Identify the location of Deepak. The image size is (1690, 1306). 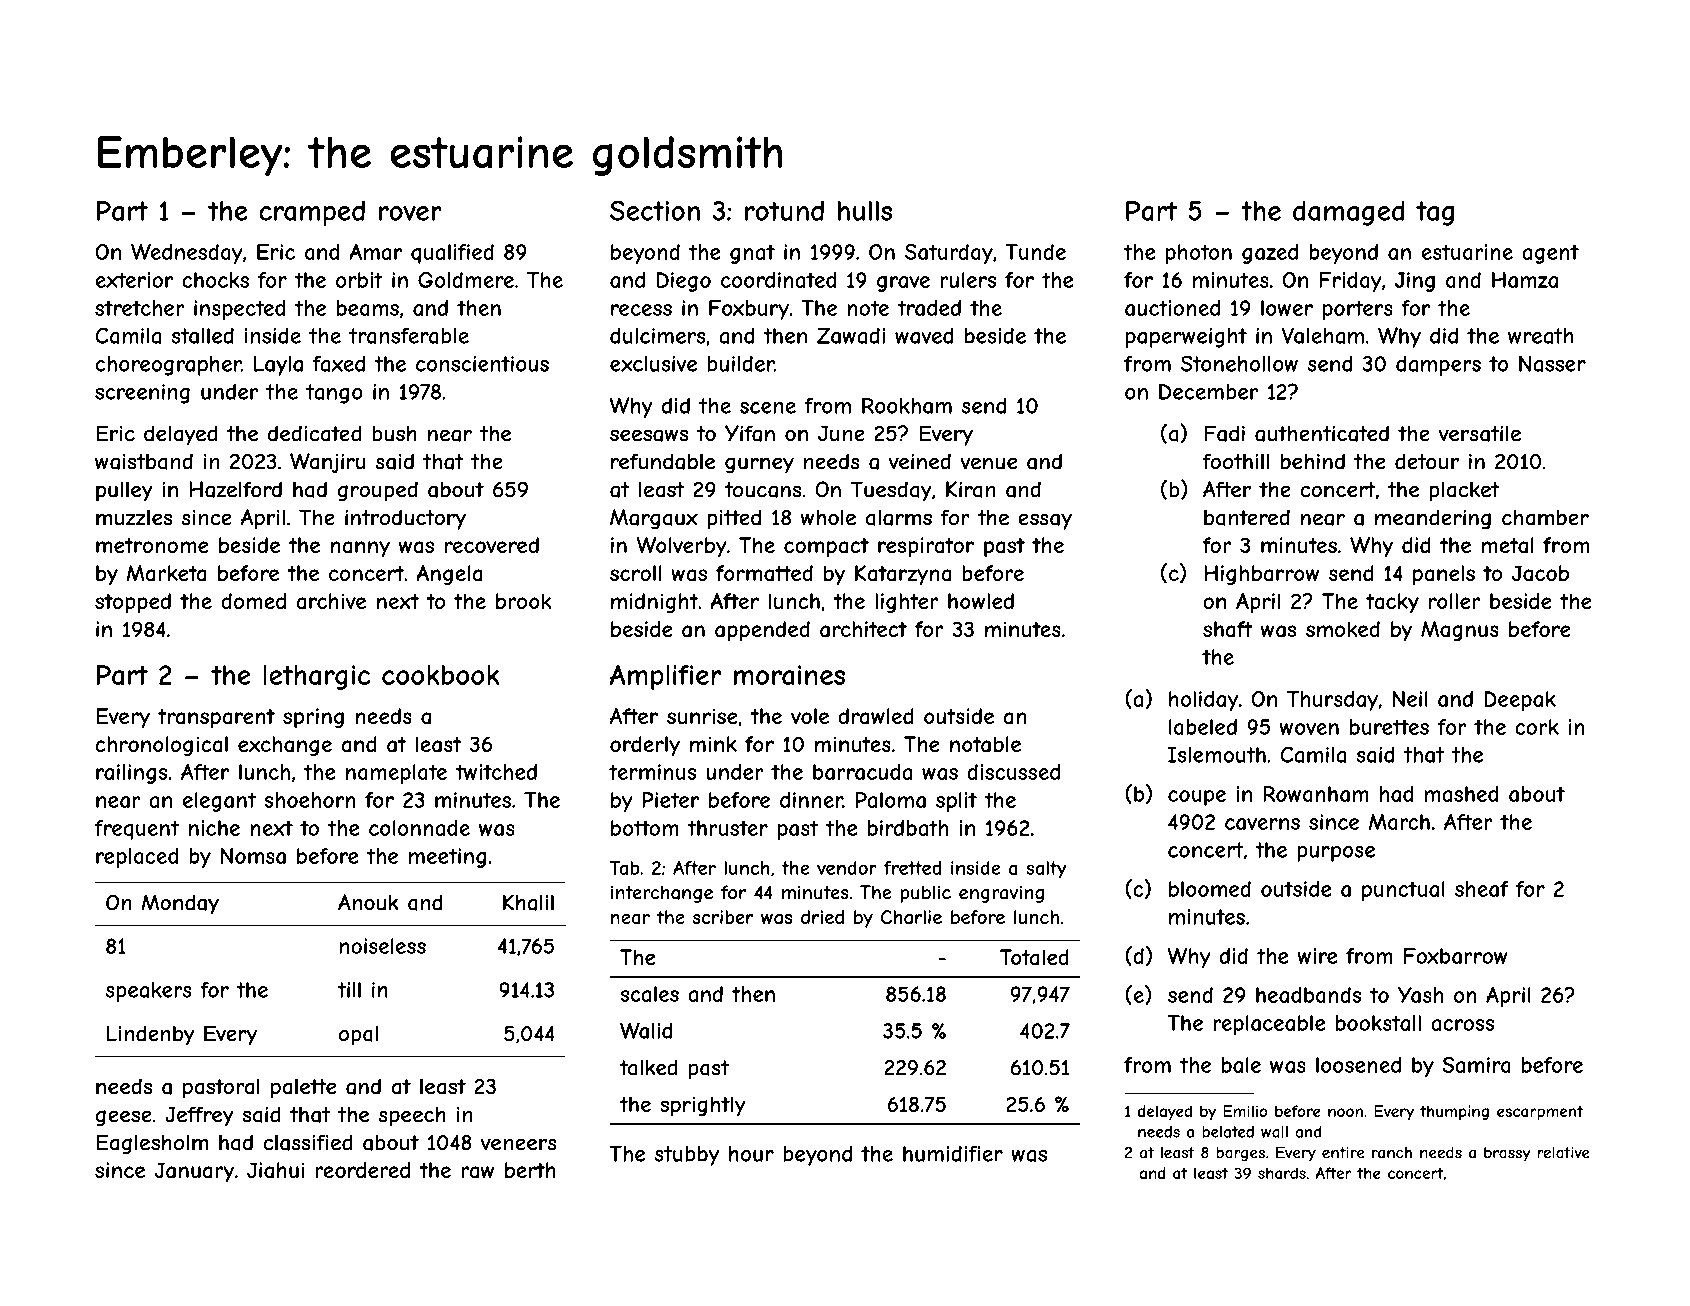
(1520, 701).
